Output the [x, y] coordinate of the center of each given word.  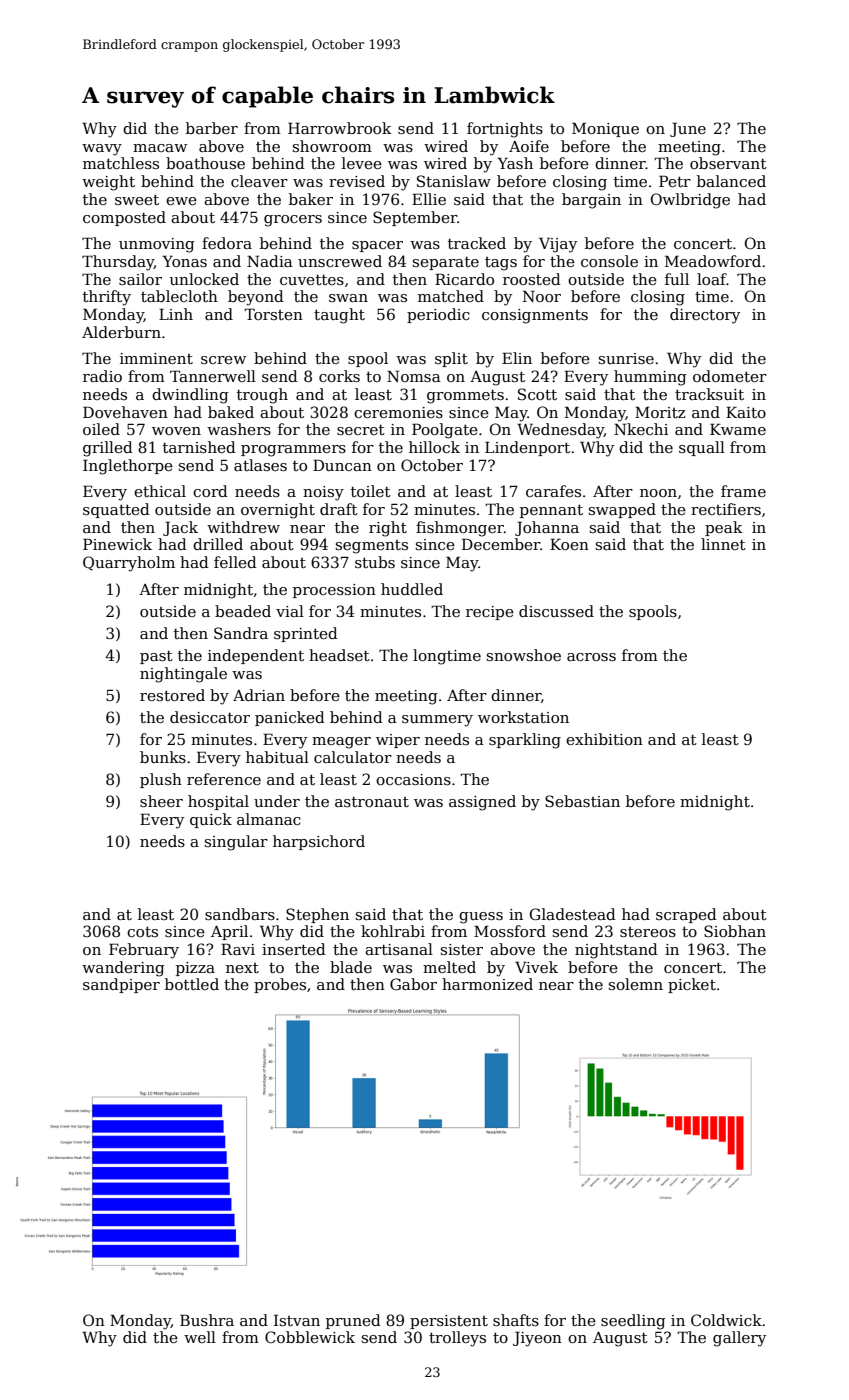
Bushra [207, 1320]
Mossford [510, 931]
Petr [675, 181]
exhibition [604, 739]
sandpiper [121, 985]
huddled [412, 589]
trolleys [457, 1339]
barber [212, 128]
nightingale [183, 675]
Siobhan [735, 931]
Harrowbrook [340, 128]
